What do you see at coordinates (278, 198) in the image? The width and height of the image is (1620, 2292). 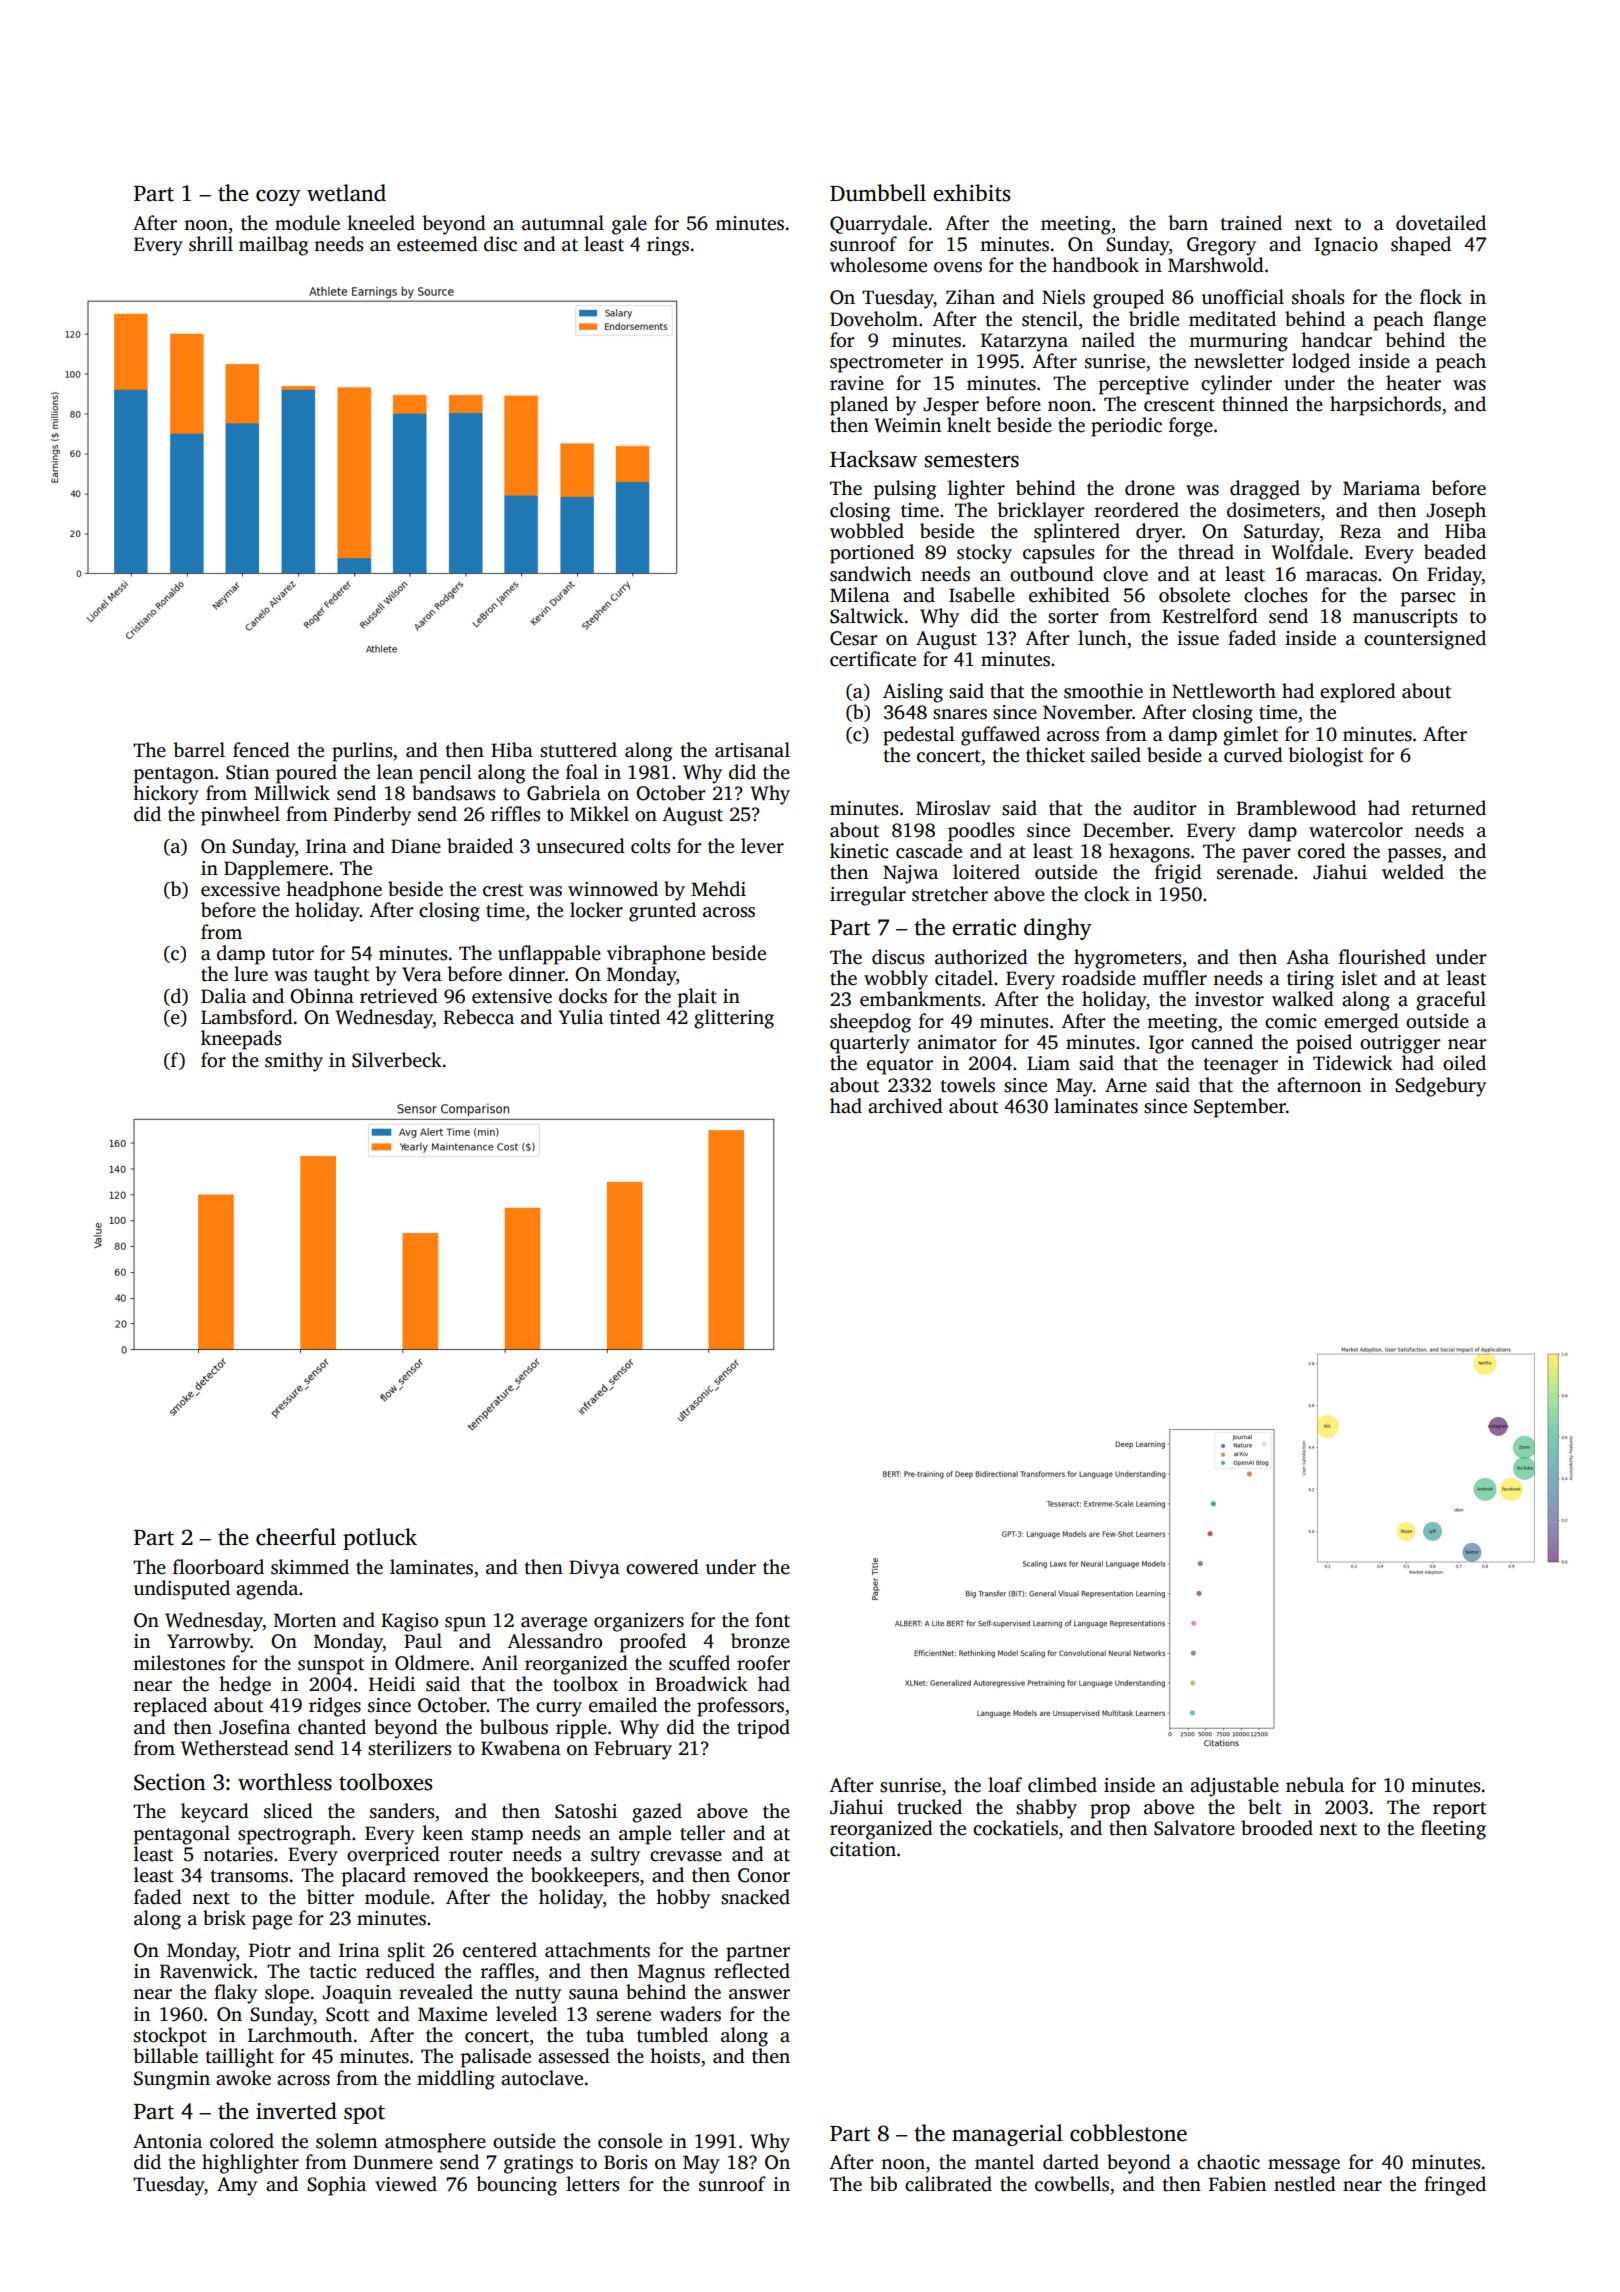 I see `cozy` at bounding box center [278, 198].
